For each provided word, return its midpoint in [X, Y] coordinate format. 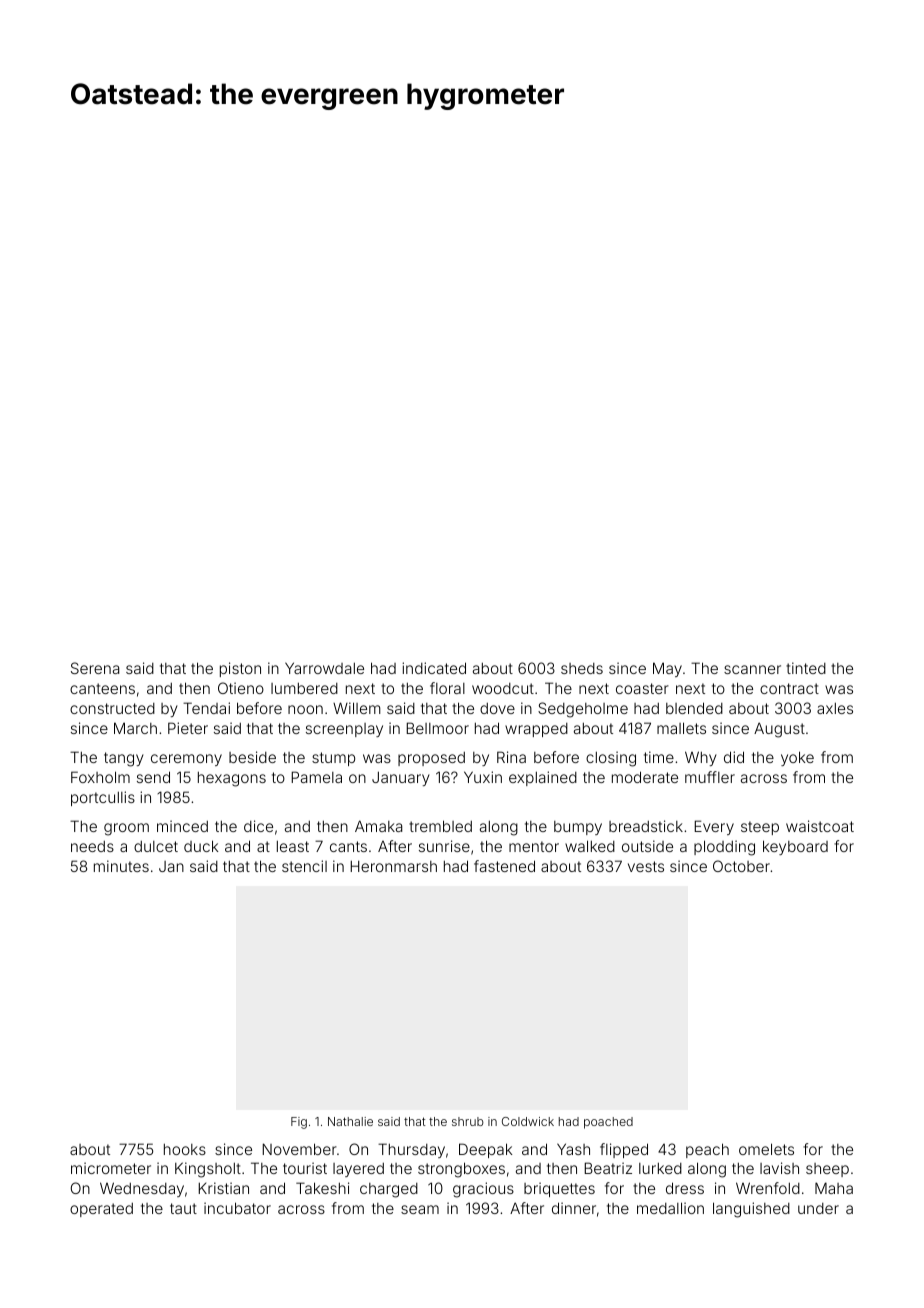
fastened [504, 866]
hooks [185, 1149]
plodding [724, 848]
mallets [681, 728]
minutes [121, 866]
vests [646, 866]
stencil [304, 866]
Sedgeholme [583, 710]
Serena [95, 668]
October [741, 866]
